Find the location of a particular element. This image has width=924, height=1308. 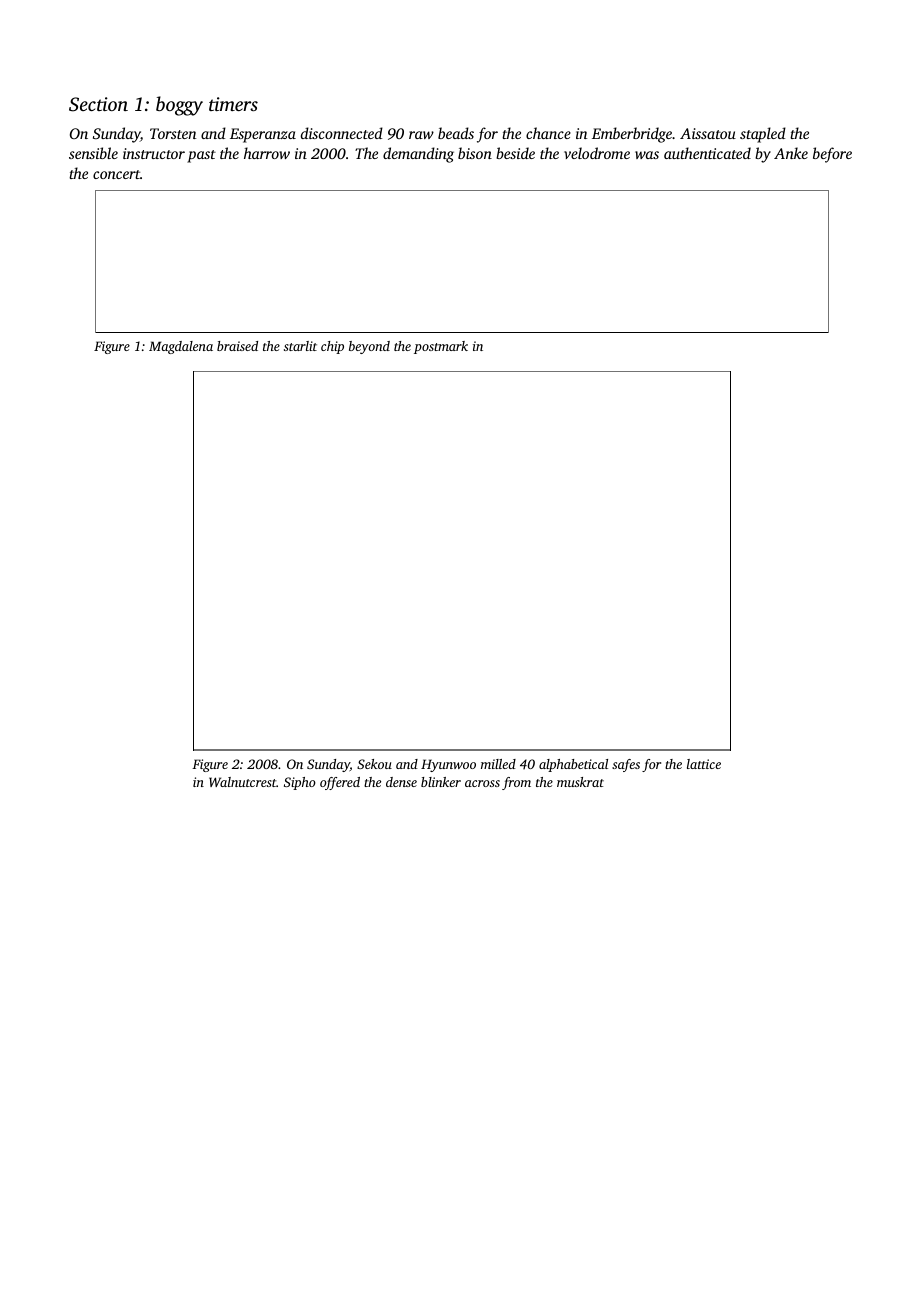

Magdalena is located at coordinates (181, 347).
